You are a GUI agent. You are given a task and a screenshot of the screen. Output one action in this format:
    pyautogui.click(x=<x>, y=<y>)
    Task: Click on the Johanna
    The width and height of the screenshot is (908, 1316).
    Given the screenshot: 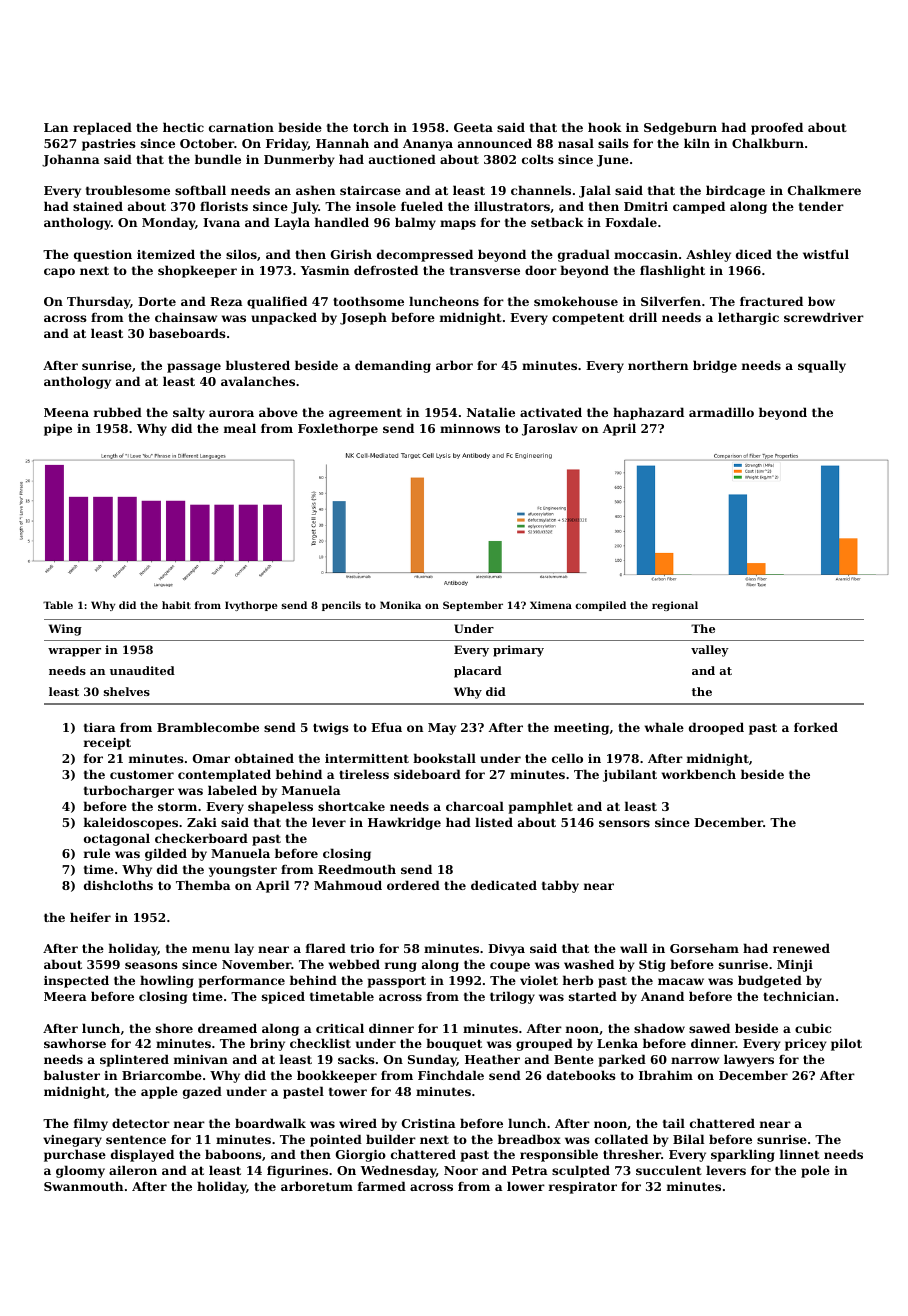 What is the action you would take?
    pyautogui.click(x=71, y=160)
